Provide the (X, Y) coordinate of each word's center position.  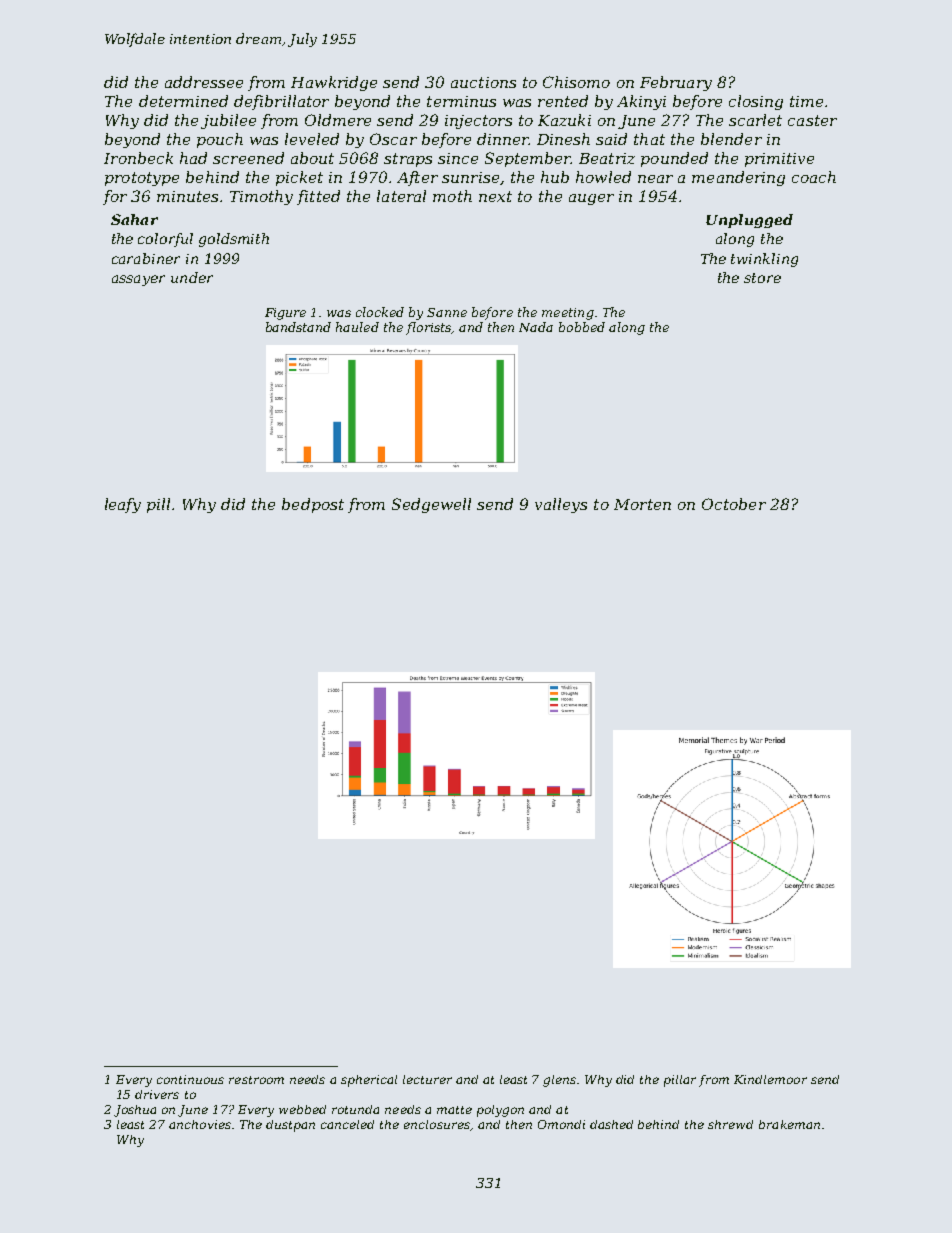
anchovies (200, 1124)
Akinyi (641, 102)
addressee (204, 82)
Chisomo (576, 82)
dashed (611, 1124)
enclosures (437, 1124)
